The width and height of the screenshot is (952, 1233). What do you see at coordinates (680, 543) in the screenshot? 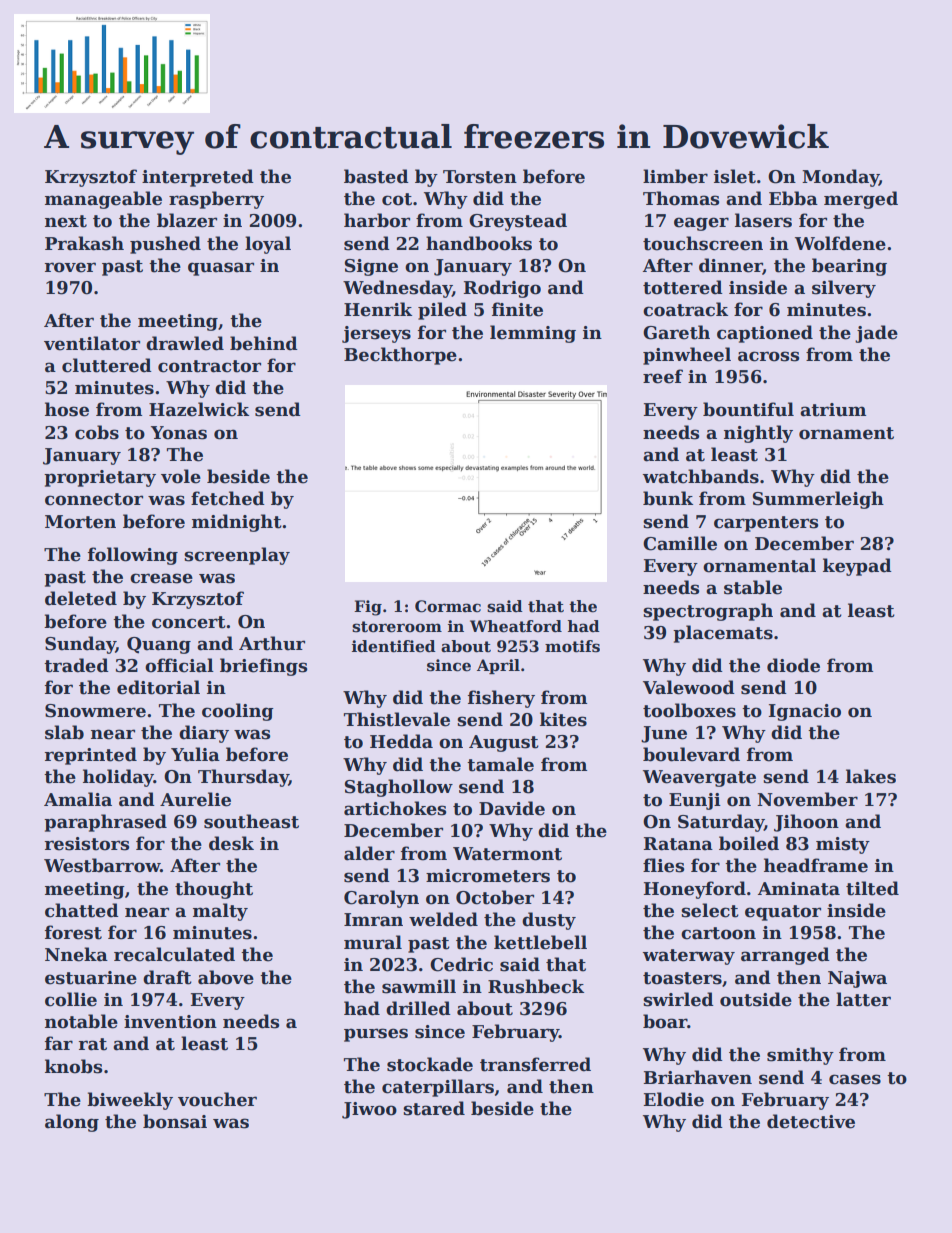
I see `Camille` at bounding box center [680, 543].
